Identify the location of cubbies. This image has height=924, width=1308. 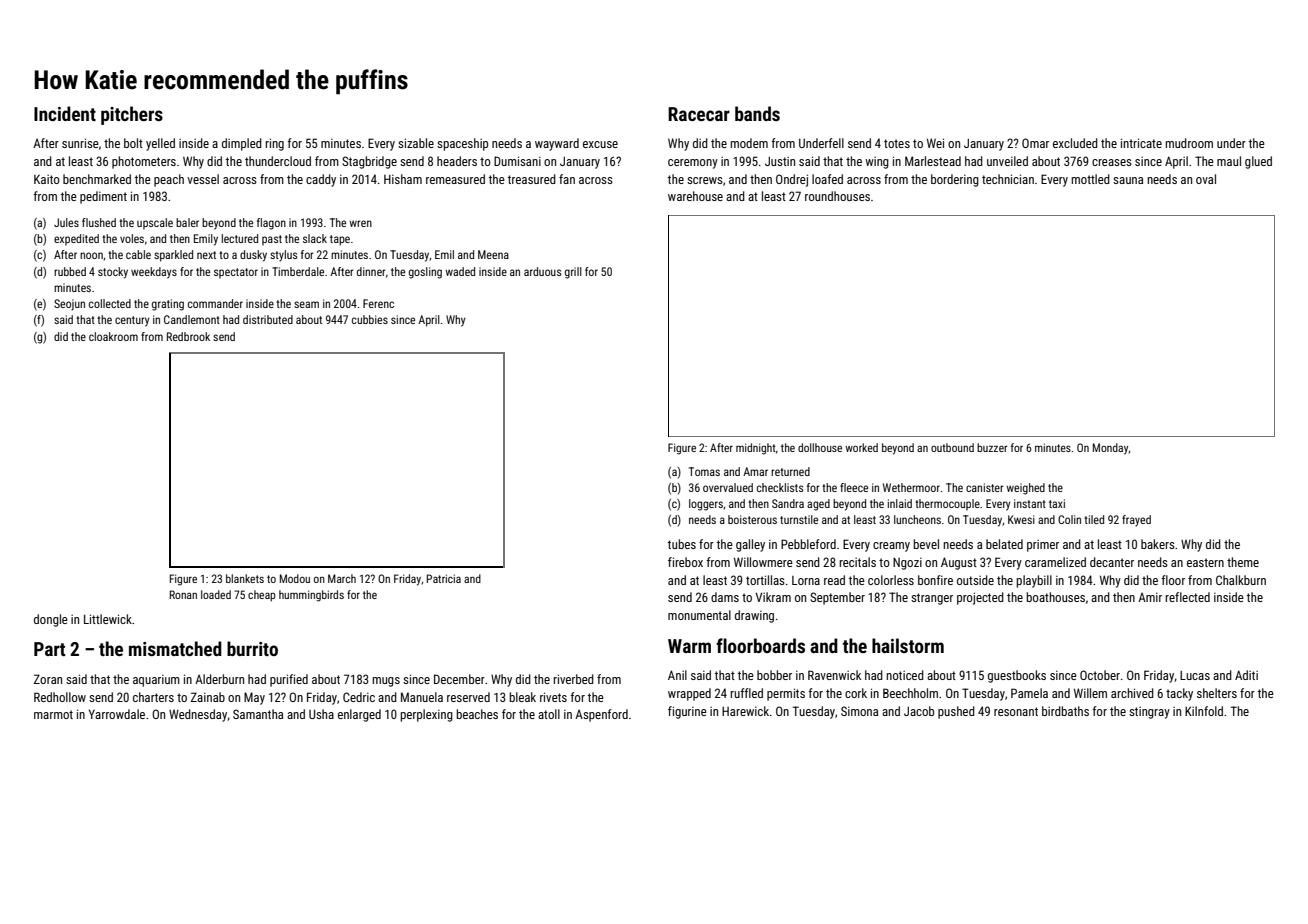
(370, 319).
